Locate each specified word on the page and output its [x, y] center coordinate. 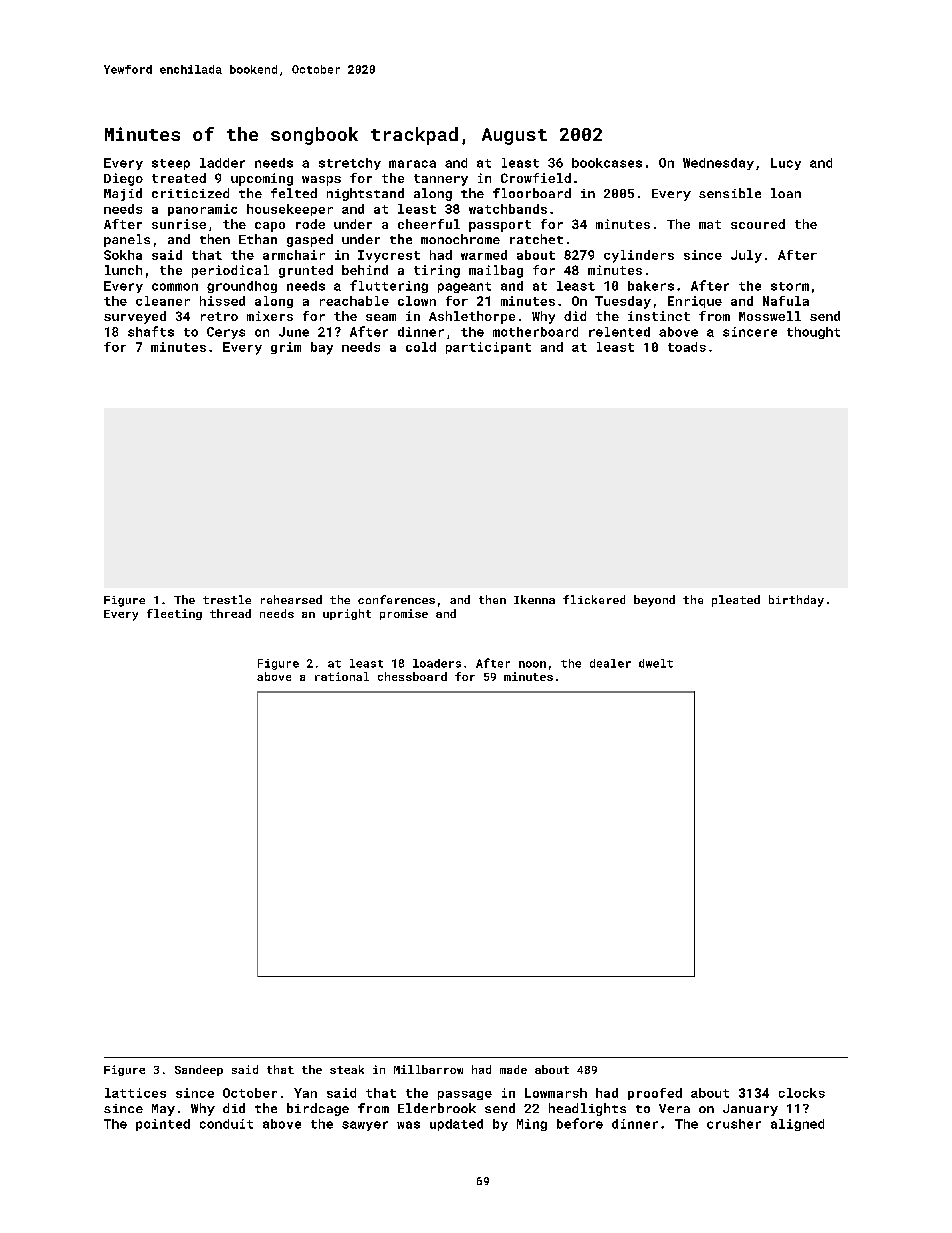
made [513, 1069]
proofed [655, 1094]
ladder [222, 163]
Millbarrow [428, 1069]
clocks [802, 1093]
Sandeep [199, 1070]
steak [347, 1069]
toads [687, 347]
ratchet [536, 239]
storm [790, 286]
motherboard [535, 332]
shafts [151, 331]
